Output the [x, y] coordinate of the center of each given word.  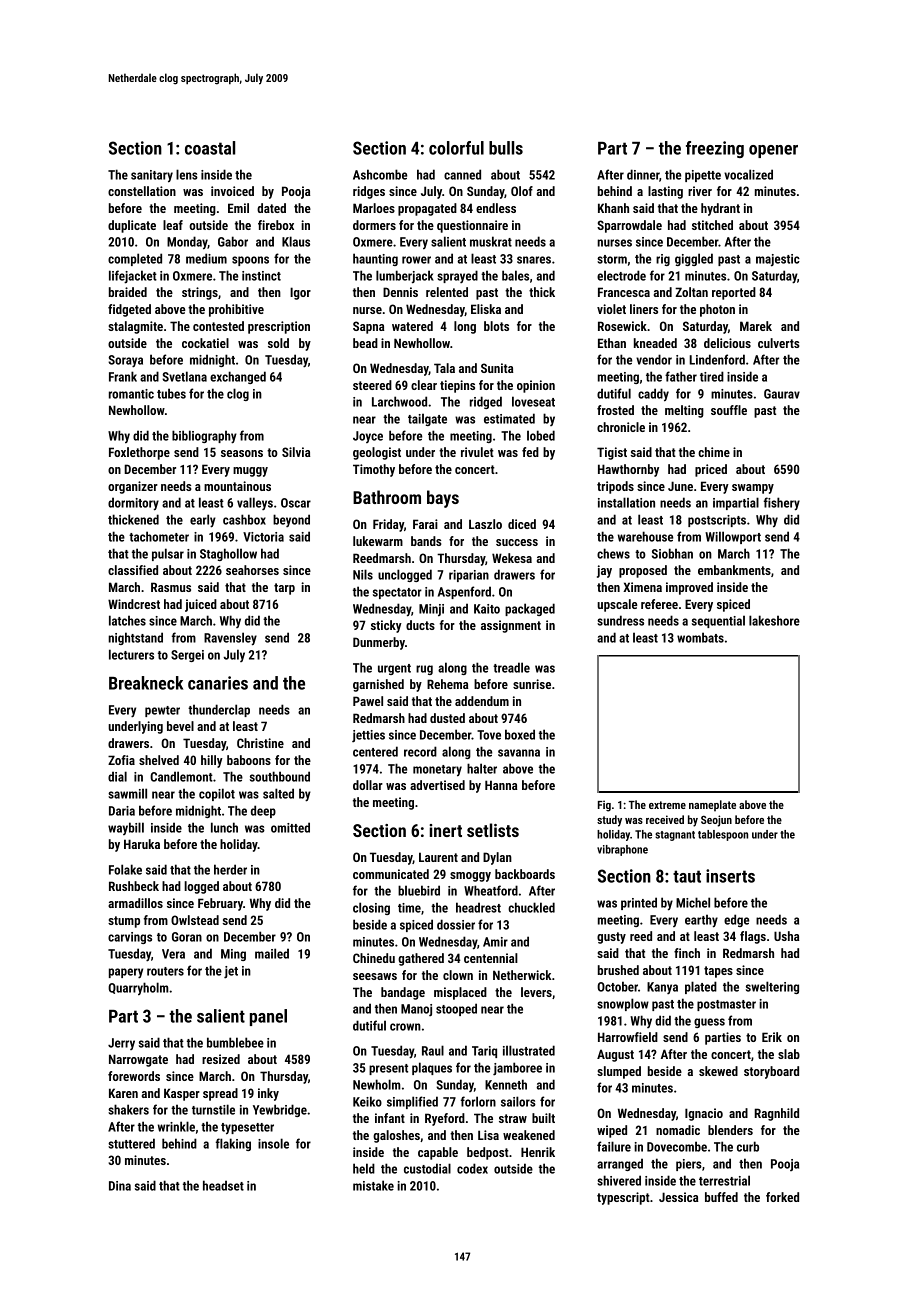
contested [218, 326]
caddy [653, 395]
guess [709, 1023]
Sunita [497, 368]
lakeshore [774, 620]
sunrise [532, 684]
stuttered [131, 1143]
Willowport [733, 537]
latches [127, 620]
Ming [233, 955]
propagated [427, 209]
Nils [363, 574]
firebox [276, 225]
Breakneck [146, 683]
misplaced [460, 993]
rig [663, 260]
